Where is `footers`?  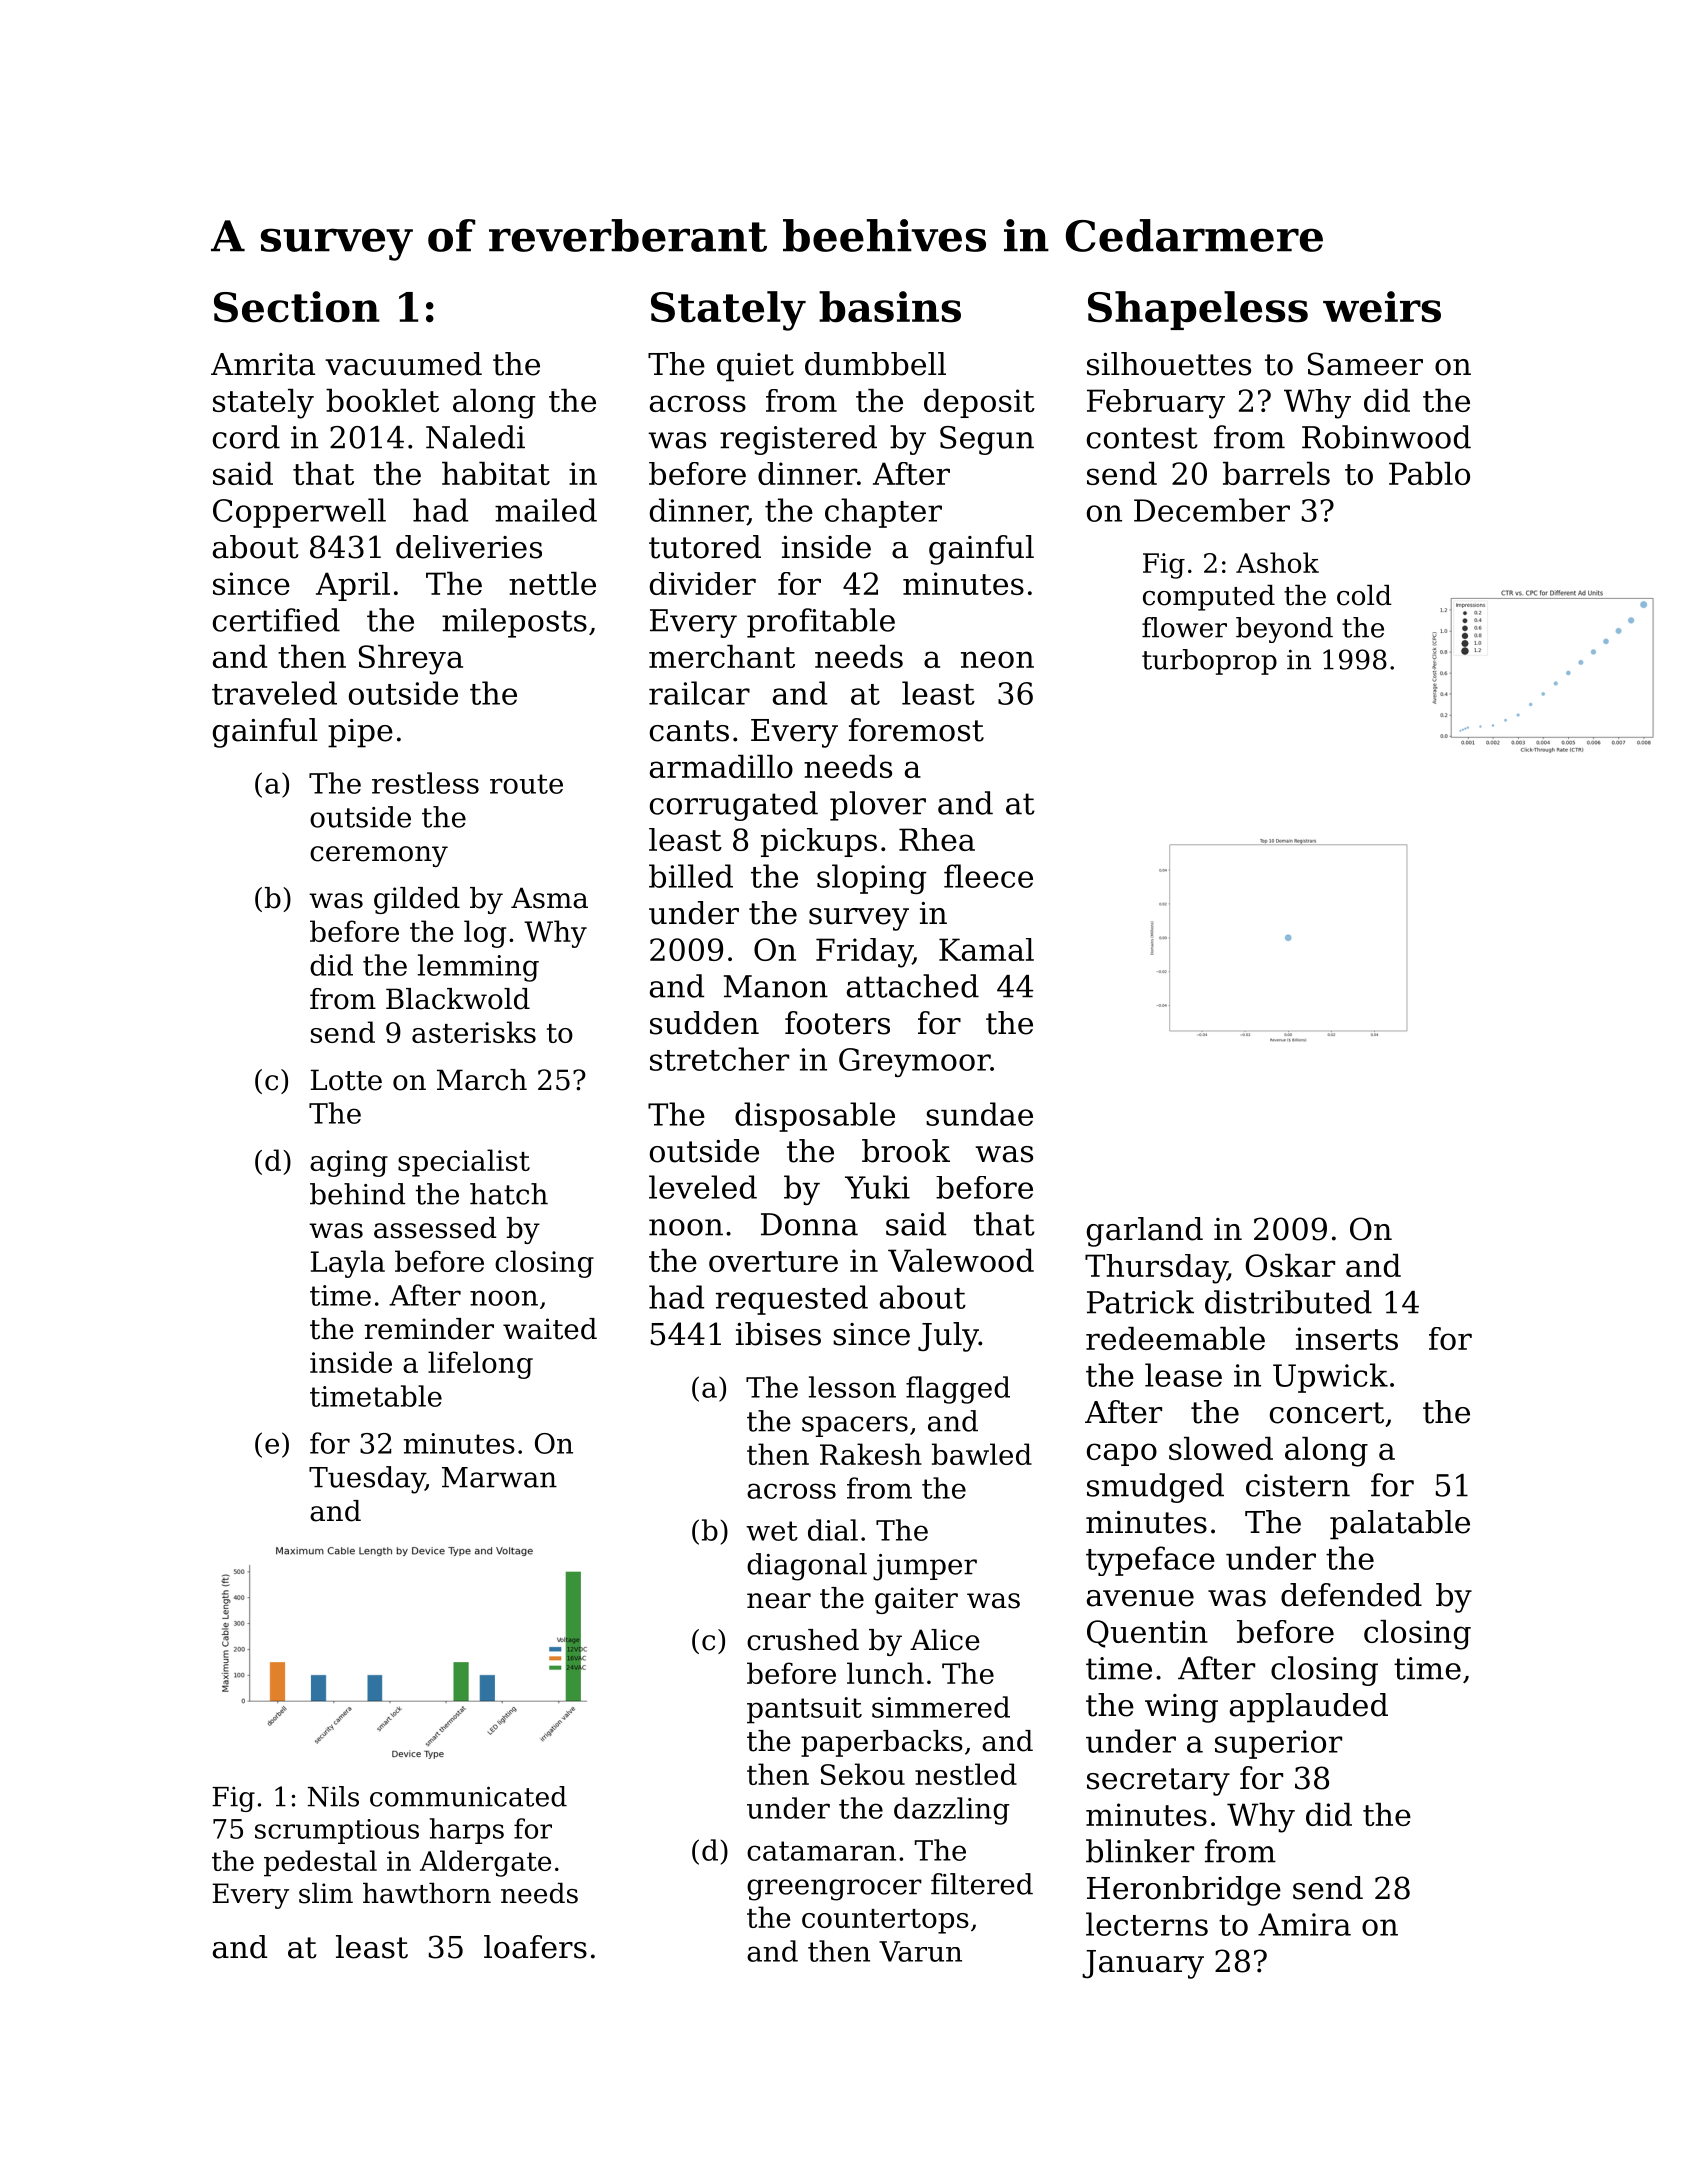
footers is located at coordinates (837, 1023).
